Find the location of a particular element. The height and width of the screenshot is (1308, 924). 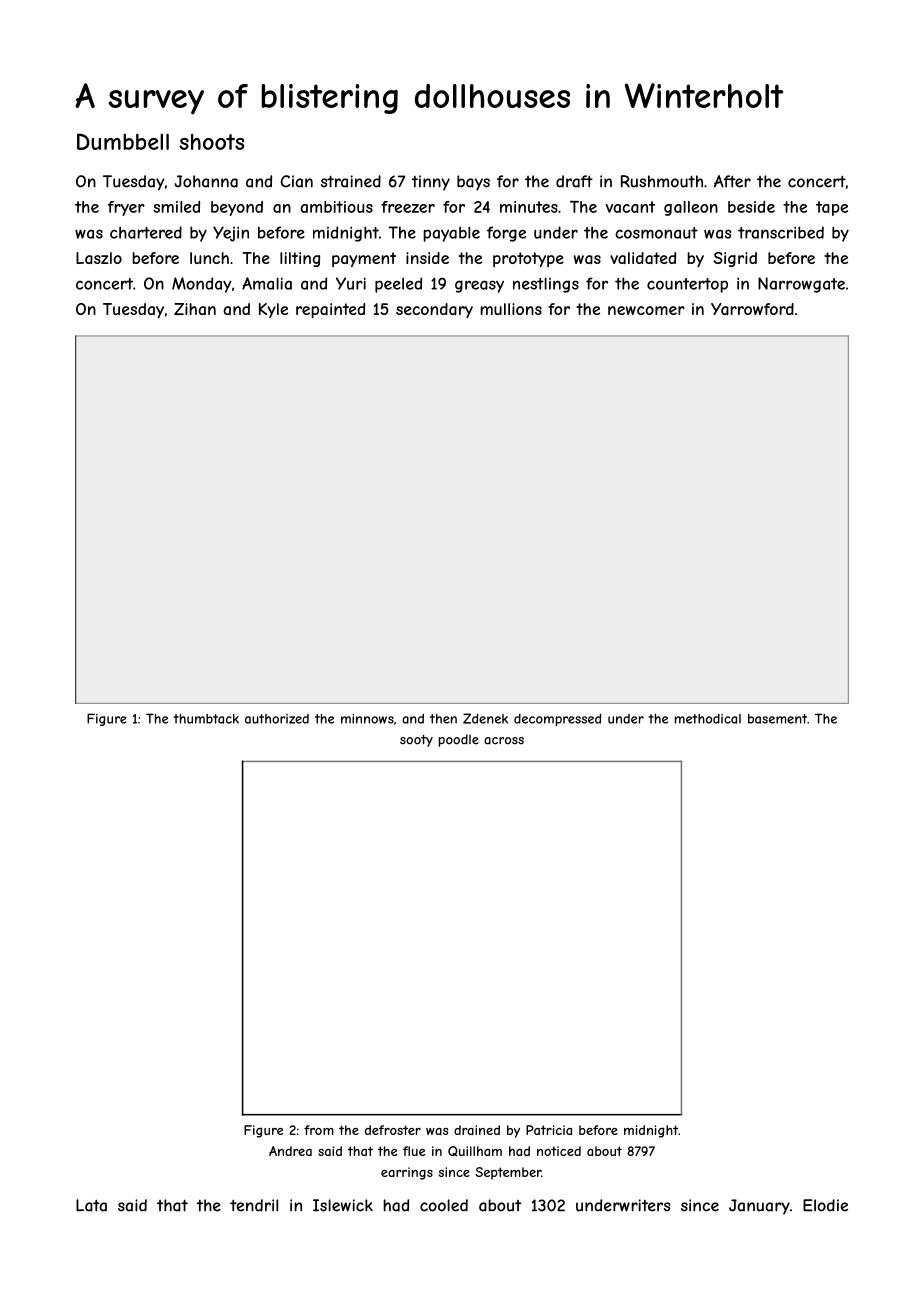

from is located at coordinates (319, 1130).
